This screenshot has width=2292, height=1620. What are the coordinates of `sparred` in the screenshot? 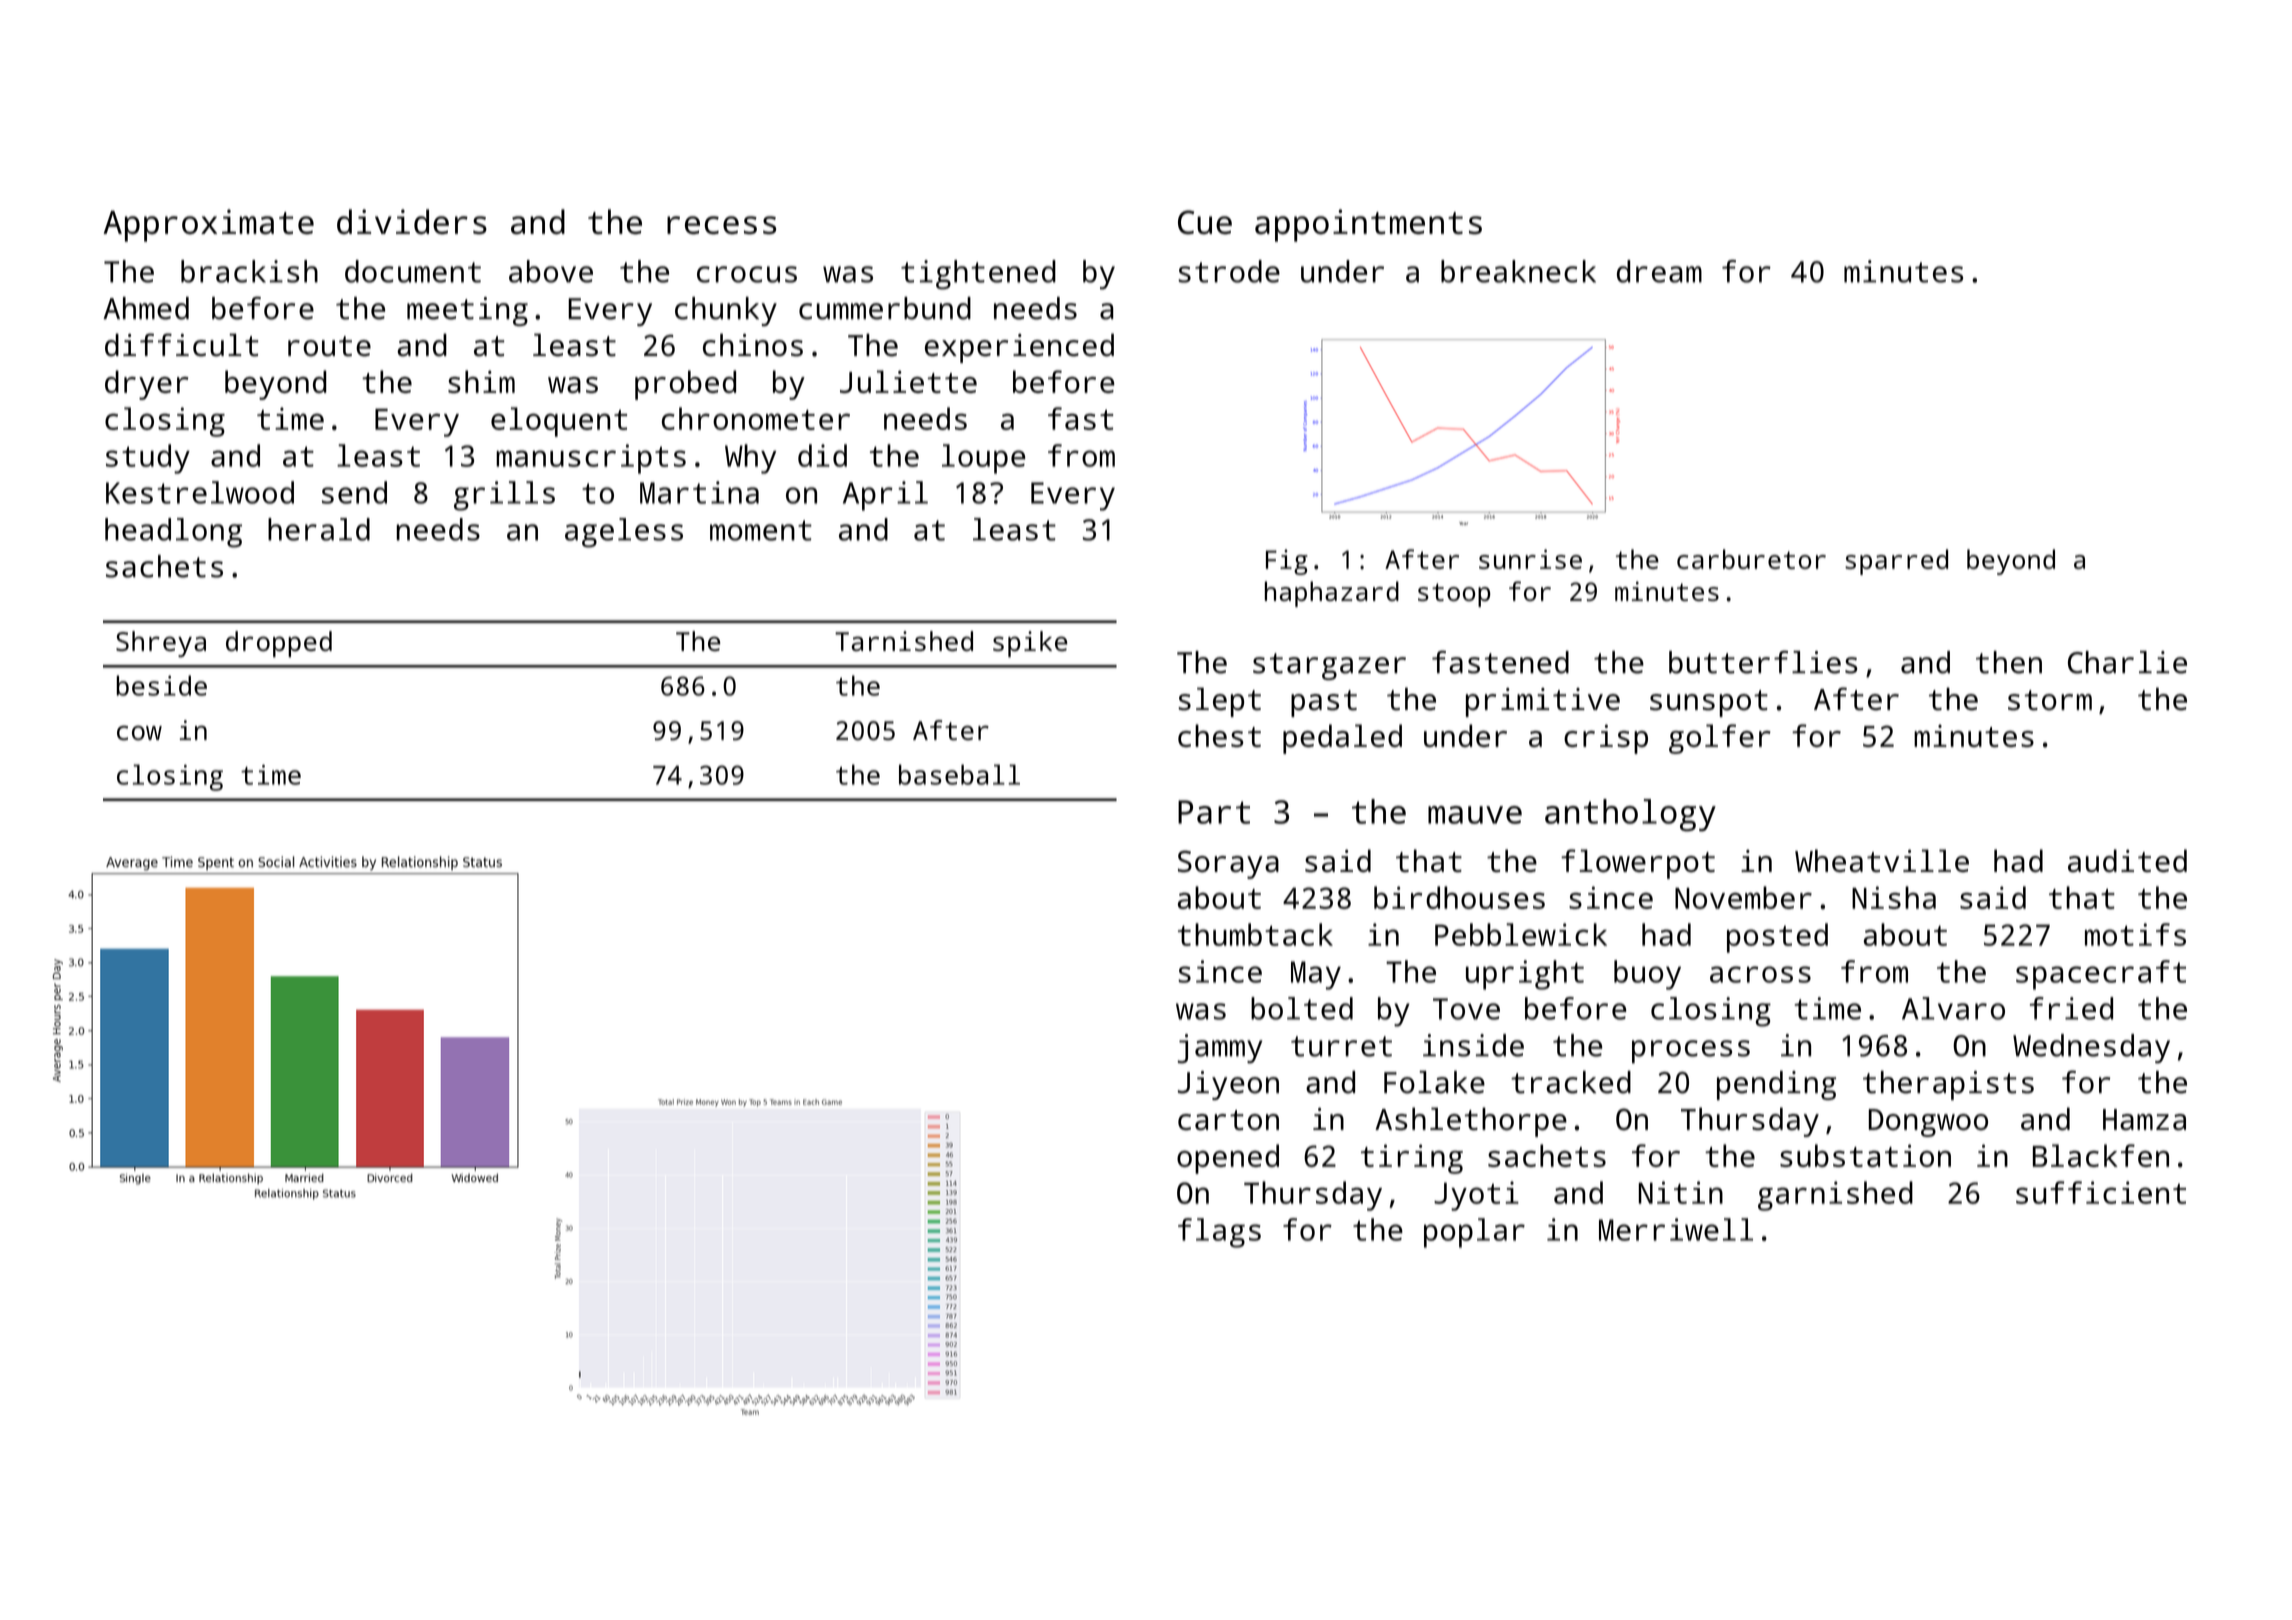 It's located at (1896, 562).
